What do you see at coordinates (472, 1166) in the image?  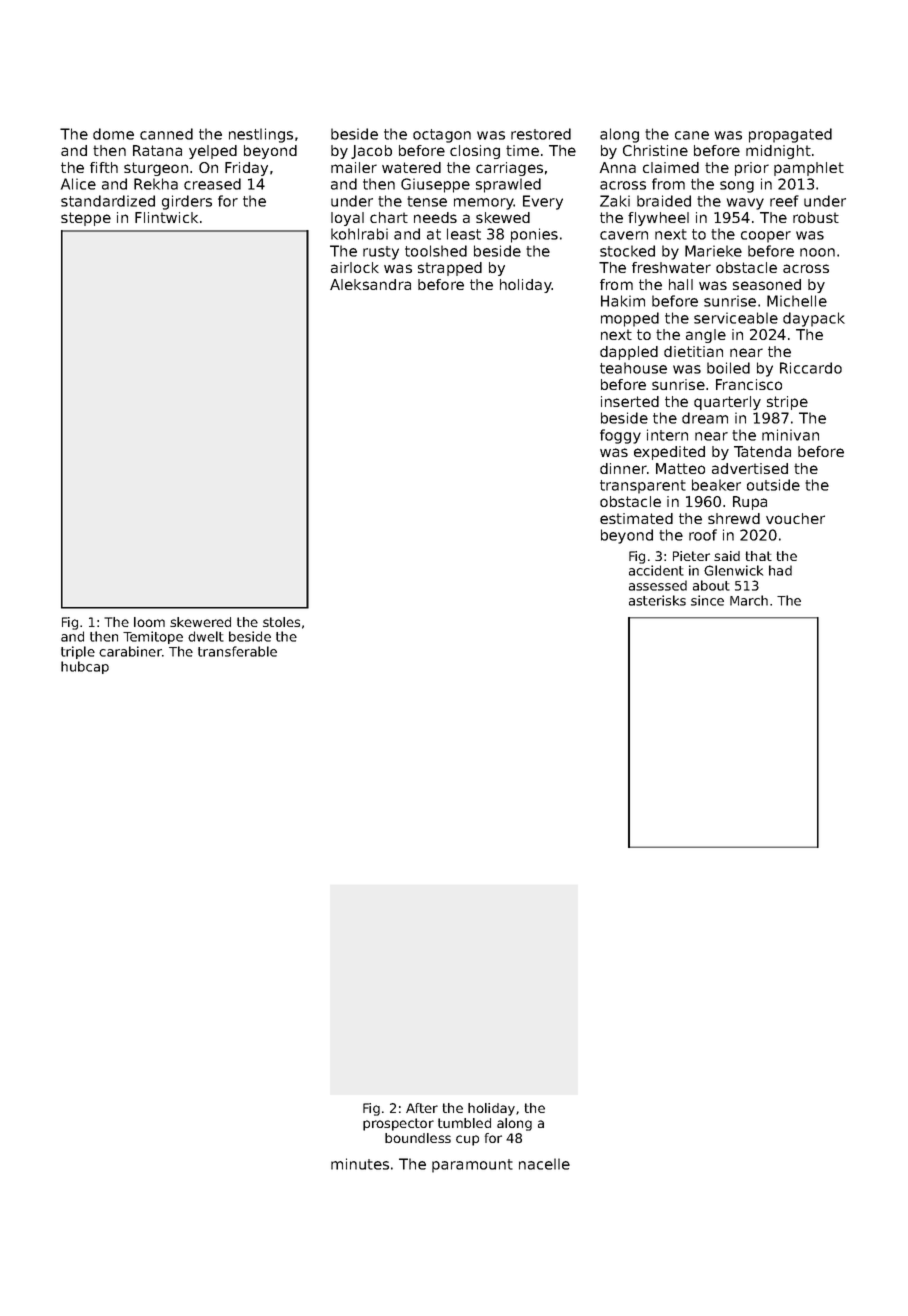 I see `paramount` at bounding box center [472, 1166].
